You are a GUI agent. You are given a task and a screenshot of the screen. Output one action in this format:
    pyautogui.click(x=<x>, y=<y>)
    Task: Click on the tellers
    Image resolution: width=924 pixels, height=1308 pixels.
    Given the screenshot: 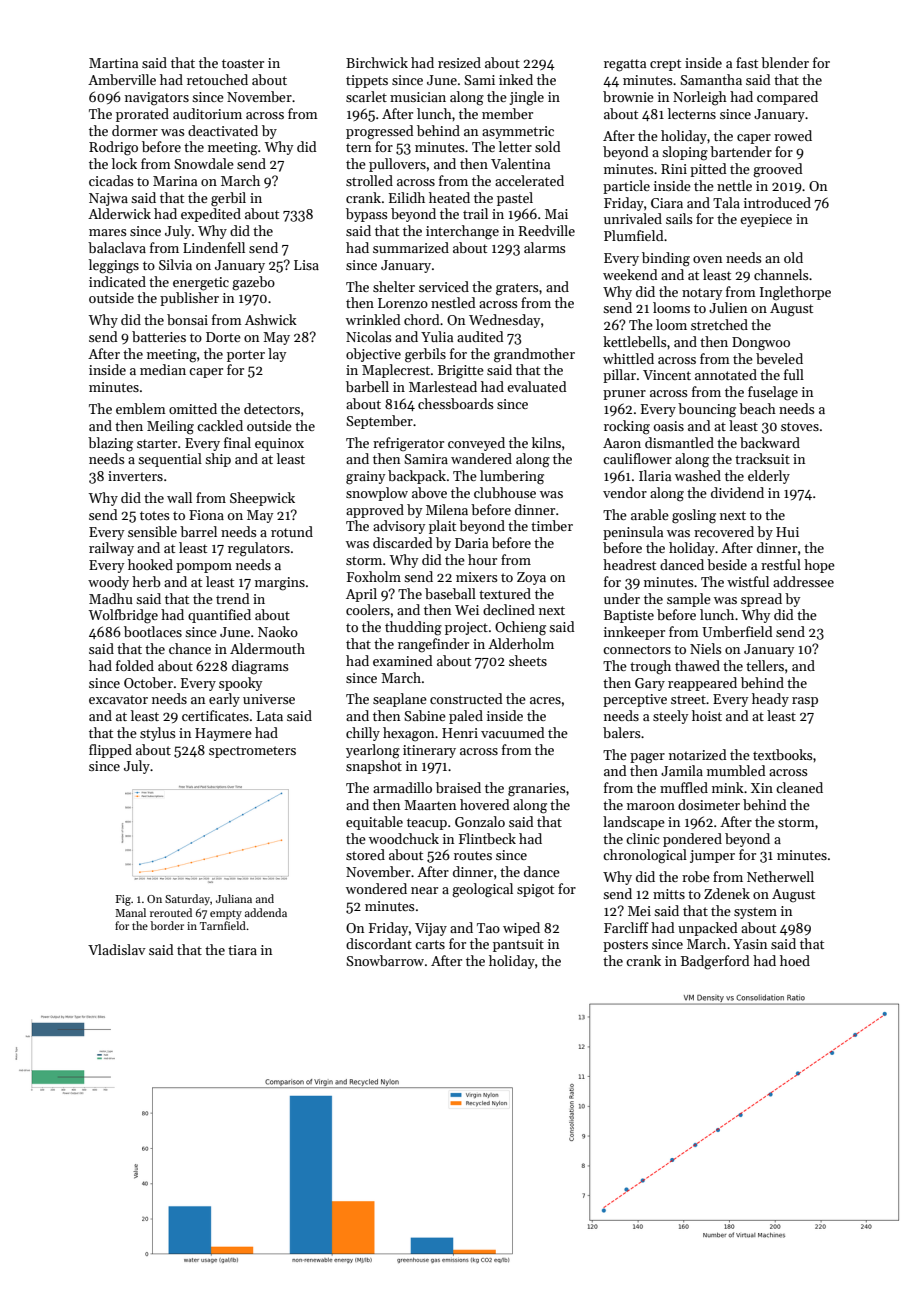 What is the action you would take?
    pyautogui.click(x=765, y=665)
